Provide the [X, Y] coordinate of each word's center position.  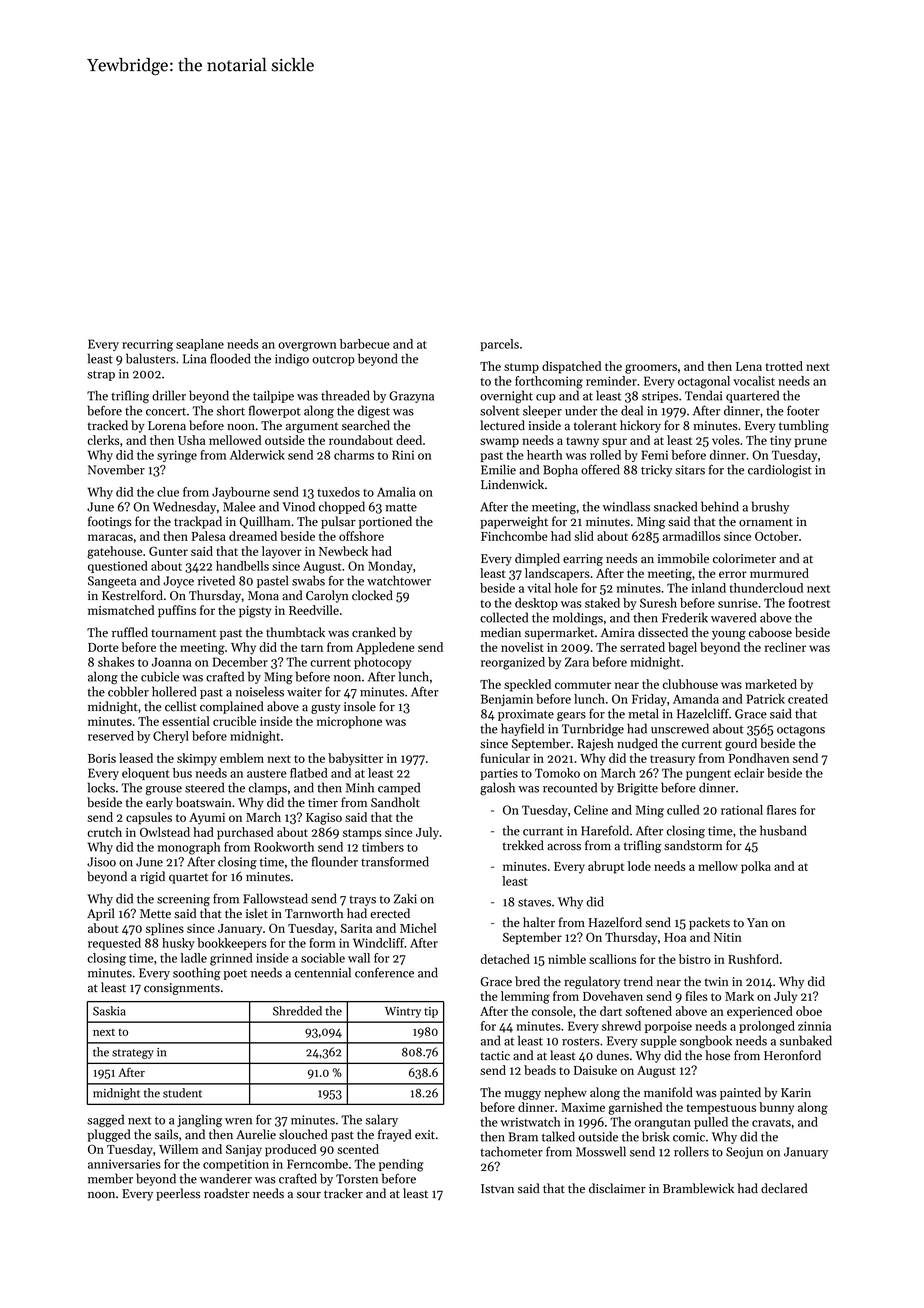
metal [643, 713]
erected [390, 913]
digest [374, 412]
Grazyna [411, 397]
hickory [640, 426]
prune [811, 443]
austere [266, 774]
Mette [155, 914]
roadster [227, 1193]
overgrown [307, 347]
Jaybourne [241, 493]
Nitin [728, 937]
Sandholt [395, 802]
